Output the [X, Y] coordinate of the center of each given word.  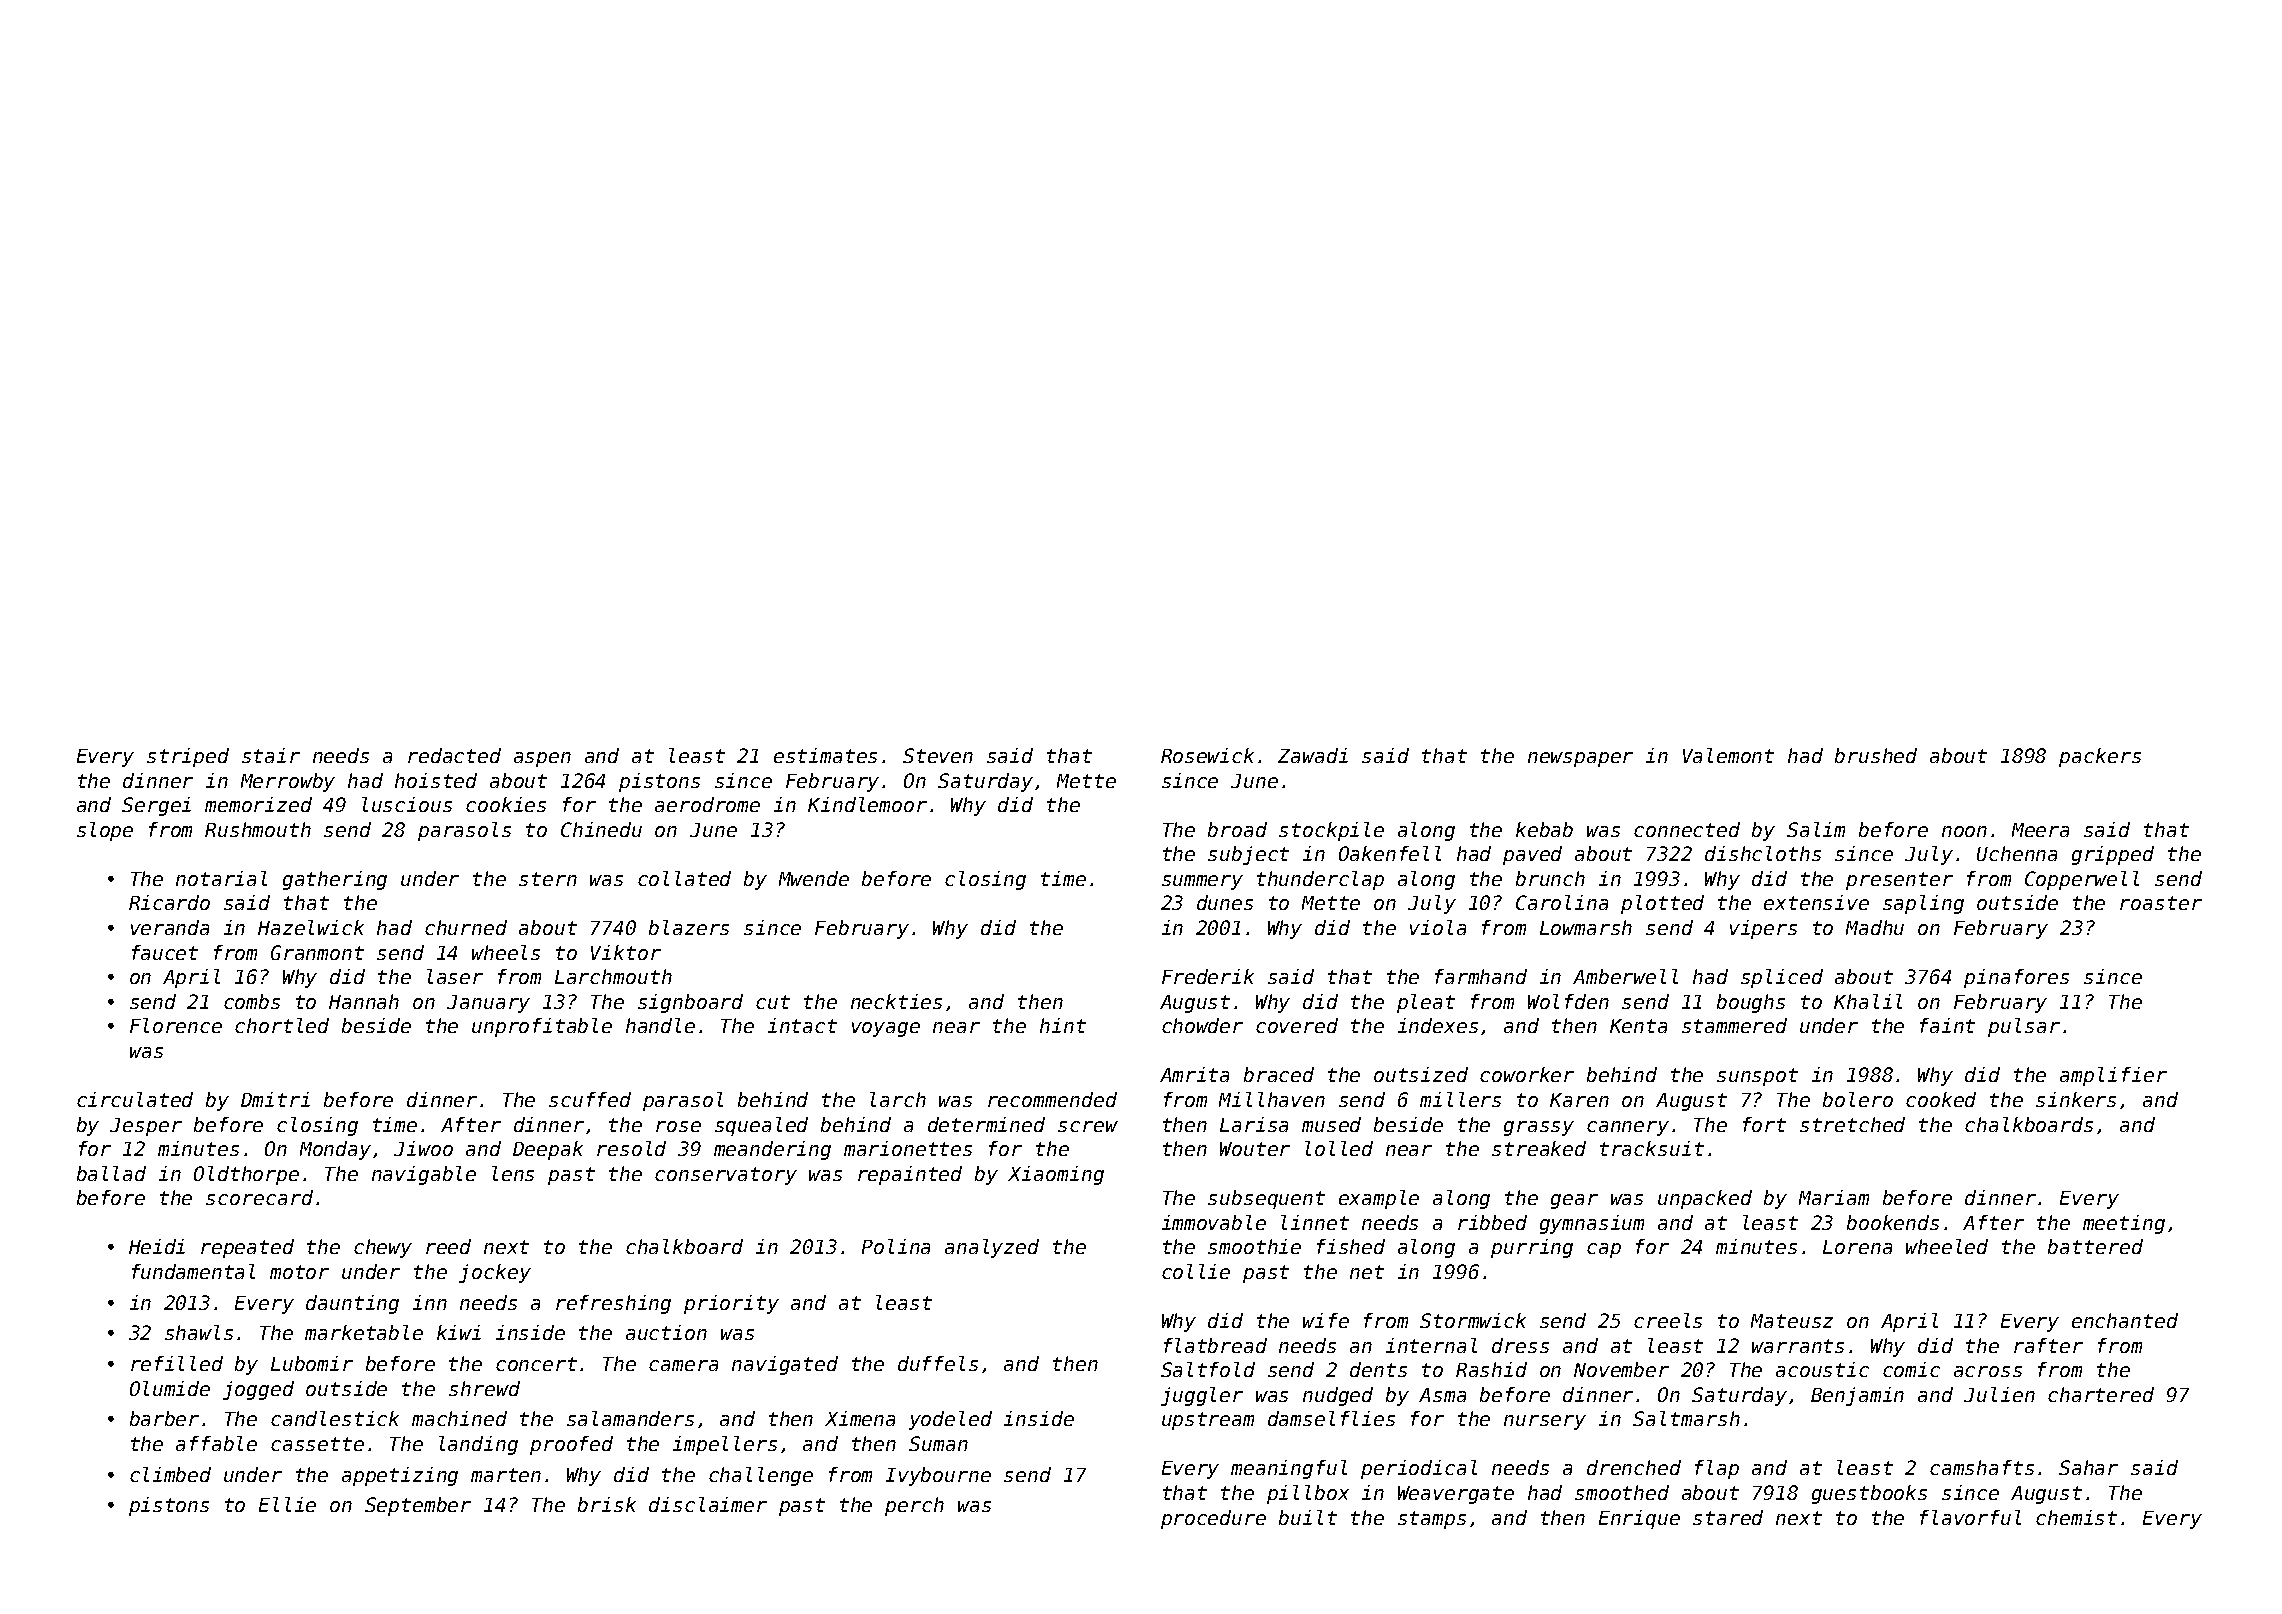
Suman [938, 1443]
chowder [1202, 1025]
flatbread [1215, 1345]
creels [1668, 1320]
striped [188, 757]
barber [164, 1418]
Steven [938, 755]
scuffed [590, 1099]
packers [2100, 757]
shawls [199, 1332]
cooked [1941, 1099]
